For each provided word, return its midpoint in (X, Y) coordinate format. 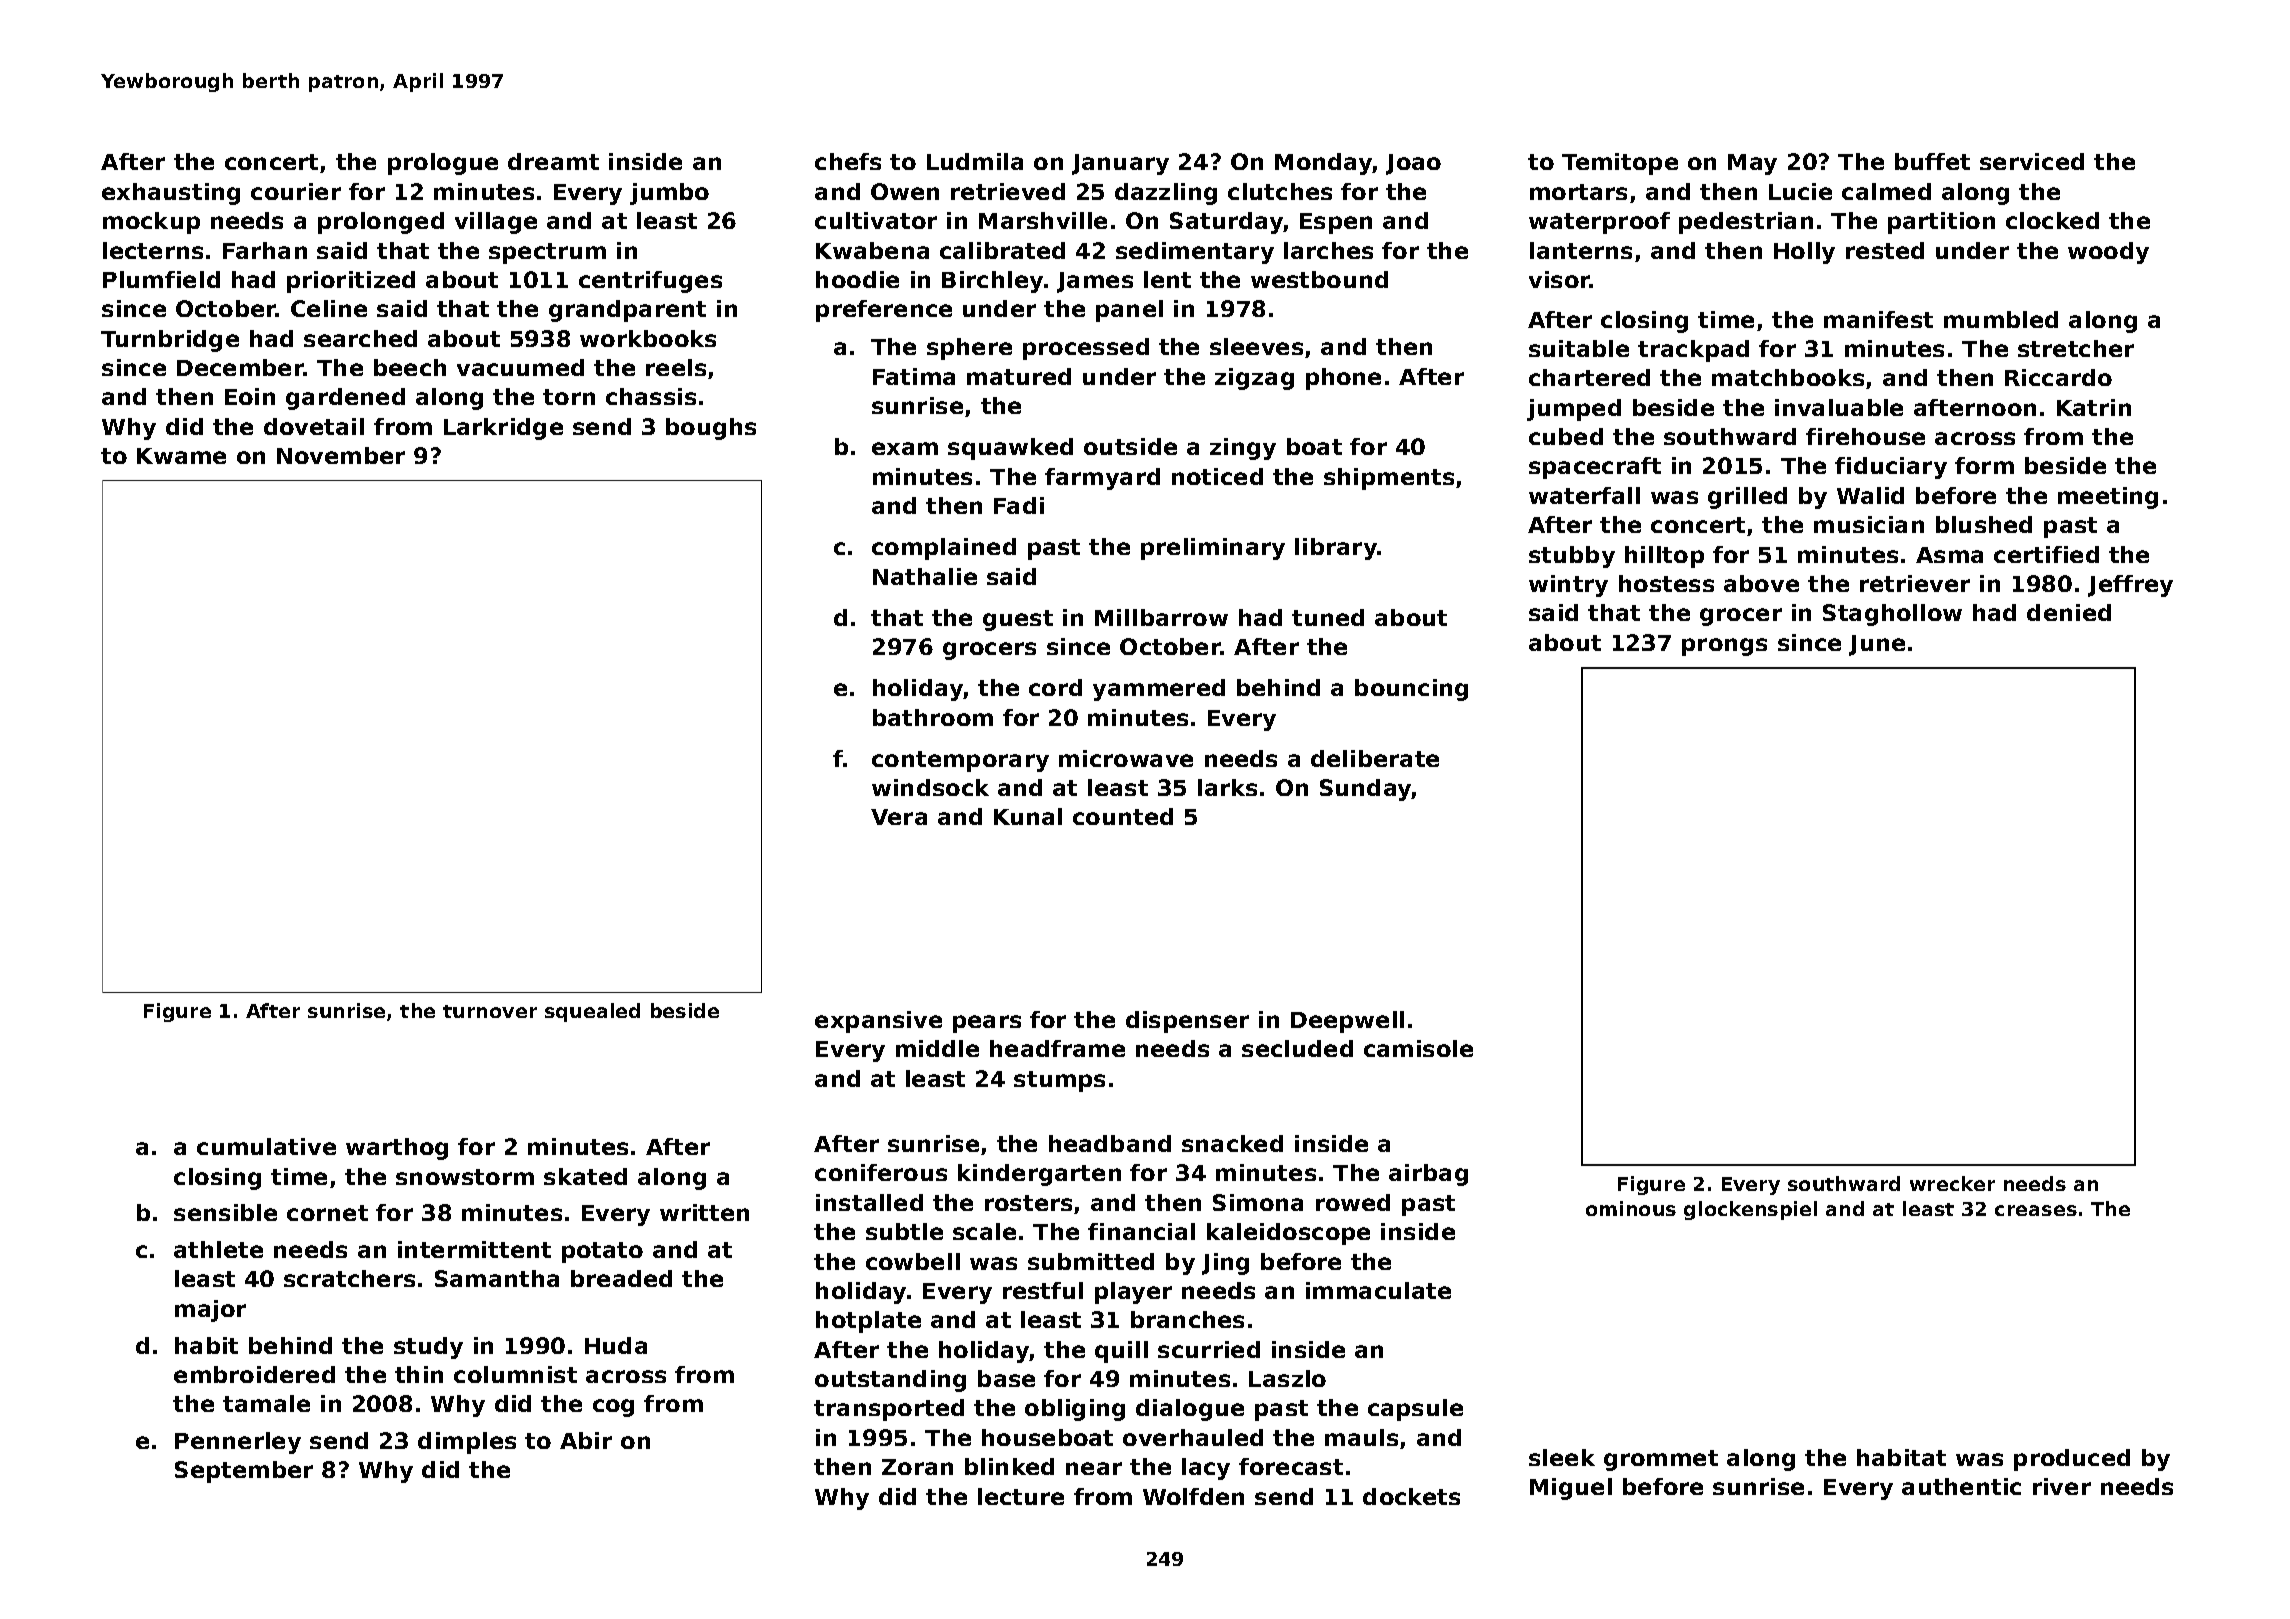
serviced (2032, 161)
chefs (848, 161)
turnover (490, 1011)
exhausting (171, 194)
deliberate (1375, 758)
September (244, 1472)
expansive (878, 1022)
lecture (1021, 1496)
